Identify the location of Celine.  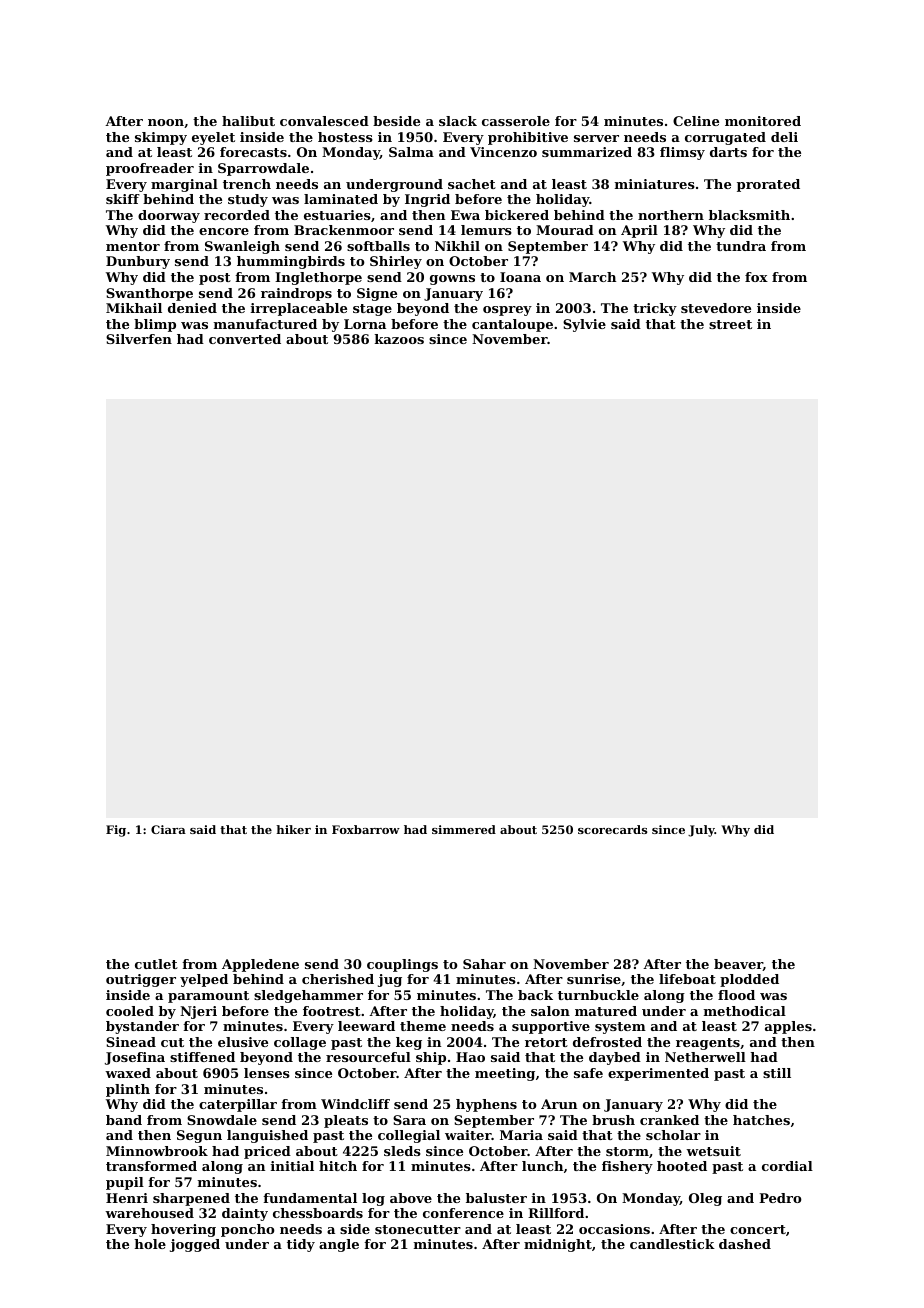
(696, 121).
